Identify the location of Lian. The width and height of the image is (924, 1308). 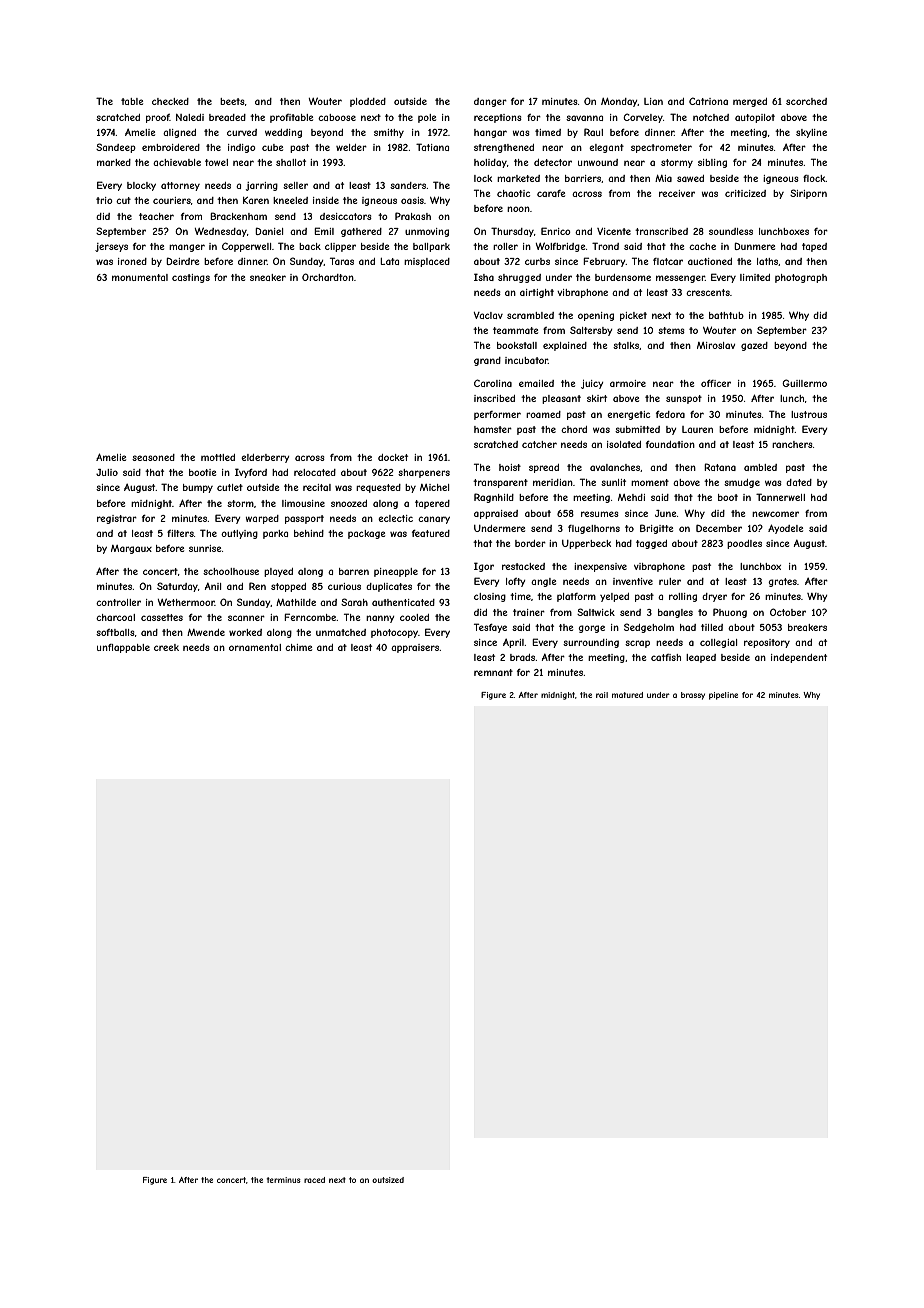
(653, 101).
